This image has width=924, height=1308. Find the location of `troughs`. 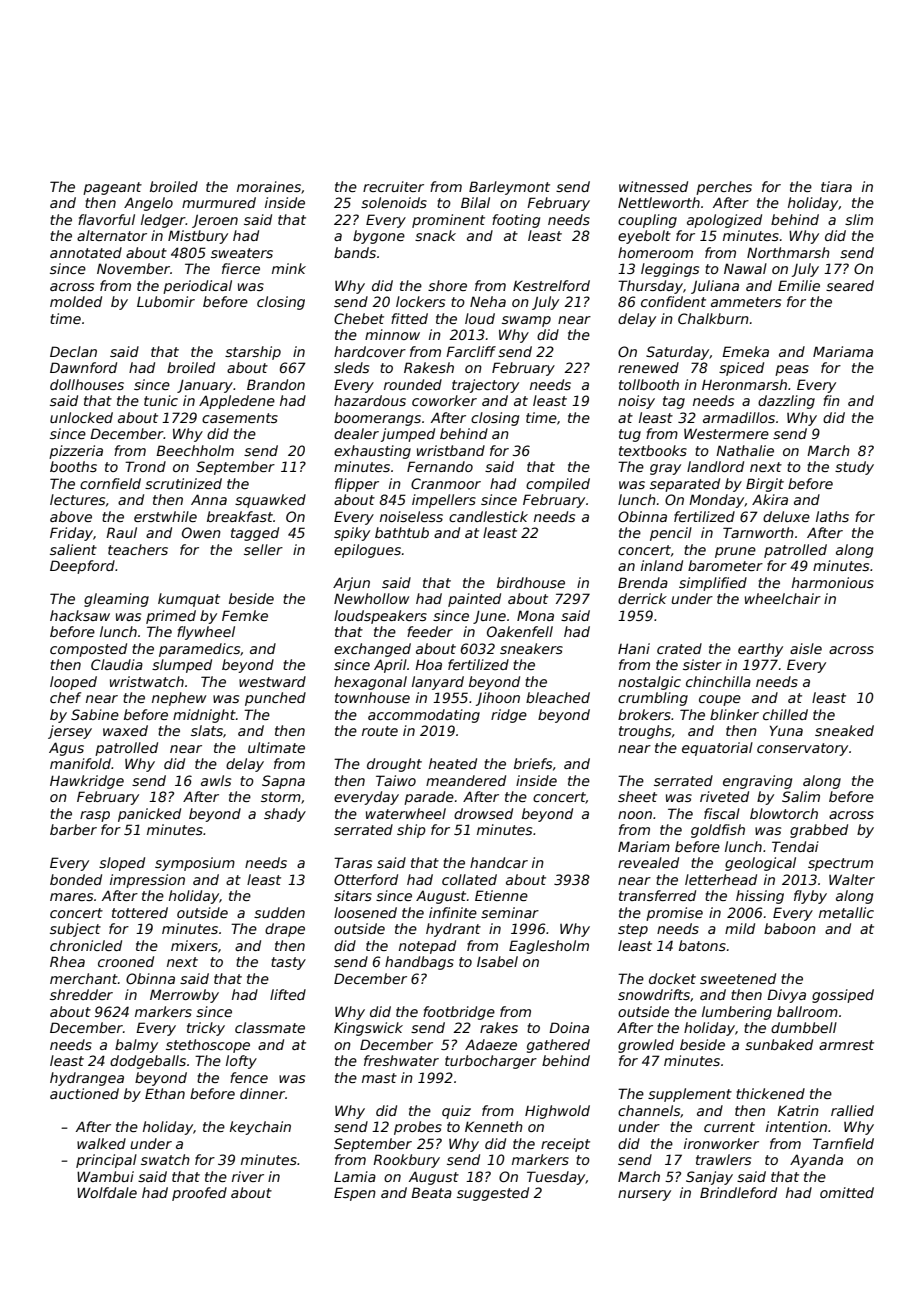

troughs is located at coordinates (645, 732).
